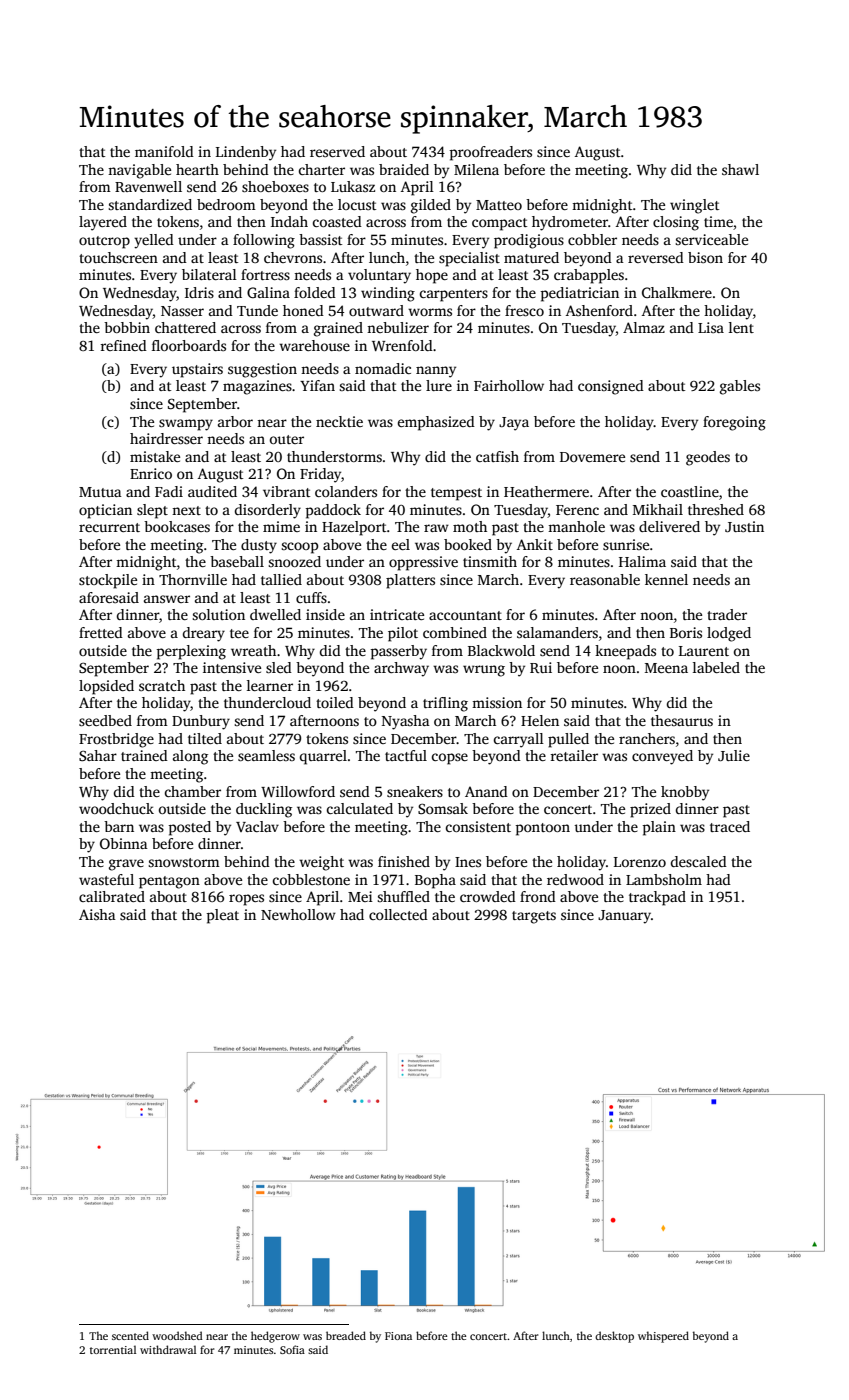 The height and width of the image is (1400, 849). Describe the element at coordinates (534, 917) in the image. I see `targets` at that location.
